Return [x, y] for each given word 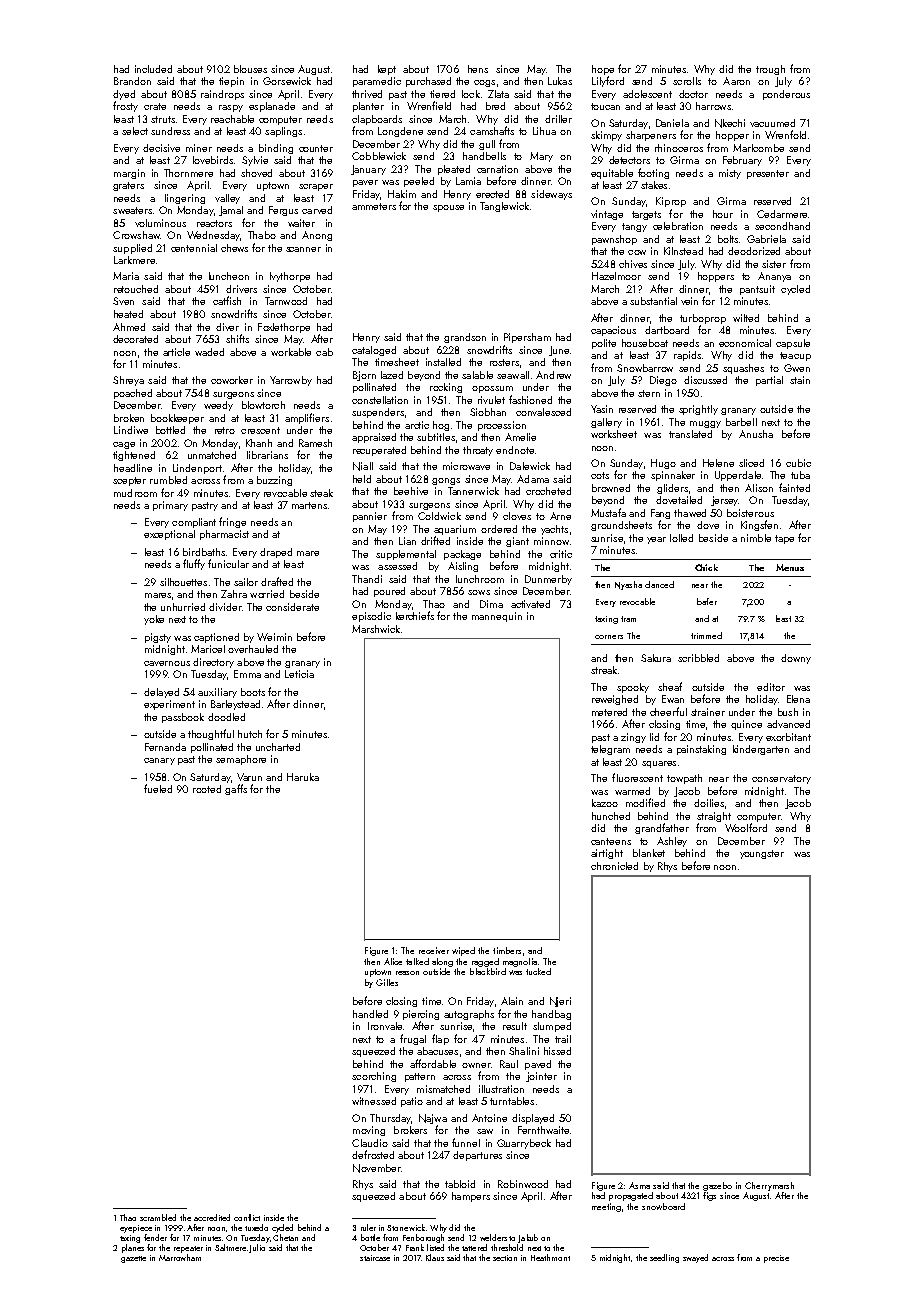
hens [478, 69]
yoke [154, 620]
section [505, 1258]
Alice [393, 961]
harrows [713, 106]
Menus [790, 567]
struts [163, 119]
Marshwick [376, 629]
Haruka [303, 777]
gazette [133, 1259]
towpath [684, 779]
